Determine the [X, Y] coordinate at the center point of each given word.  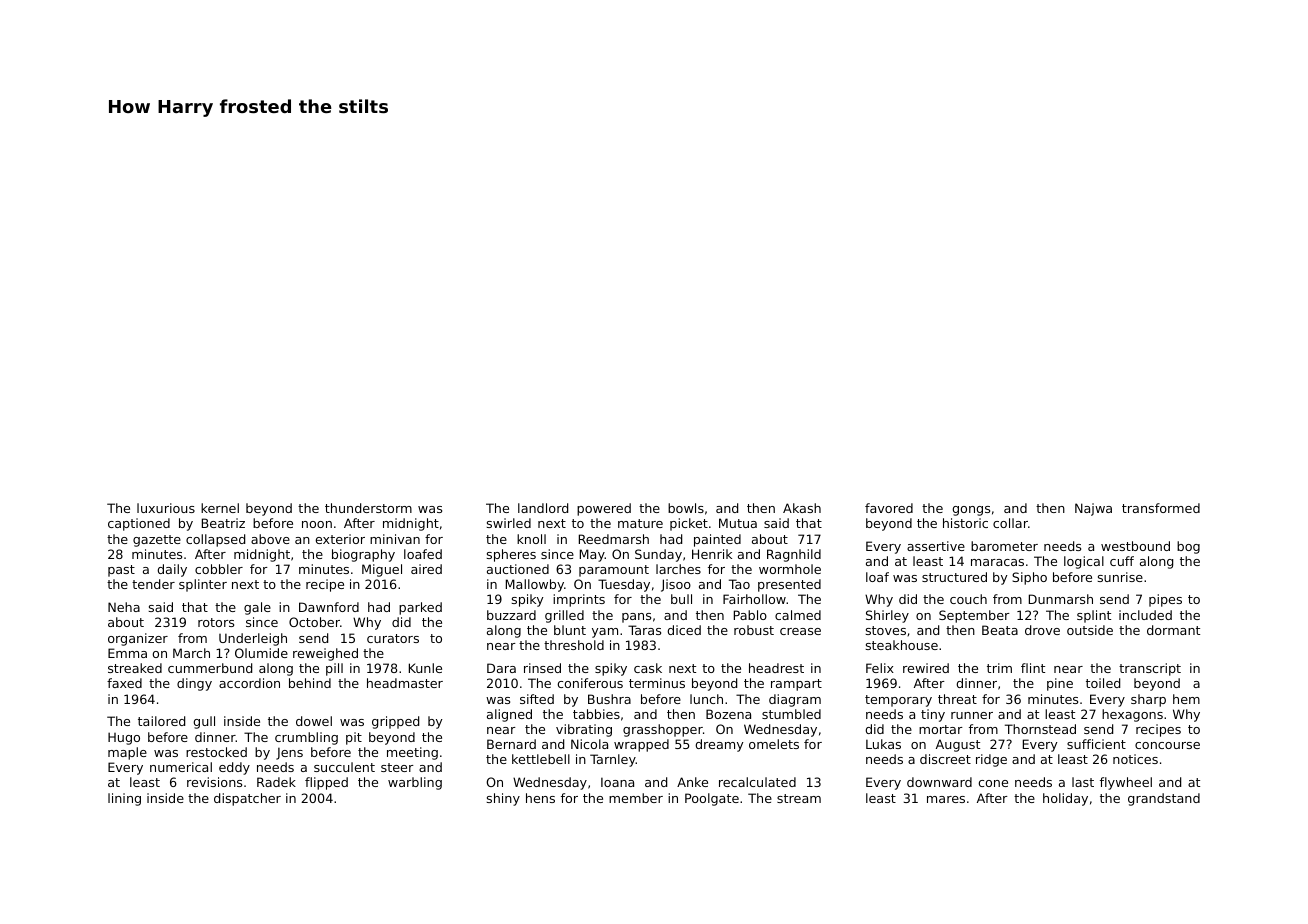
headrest [776, 668]
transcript [1150, 669]
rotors [216, 622]
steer [397, 767]
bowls [686, 508]
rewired [926, 668]
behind [310, 683]
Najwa [1093, 509]
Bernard [511, 744]
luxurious [166, 508]
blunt [570, 630]
